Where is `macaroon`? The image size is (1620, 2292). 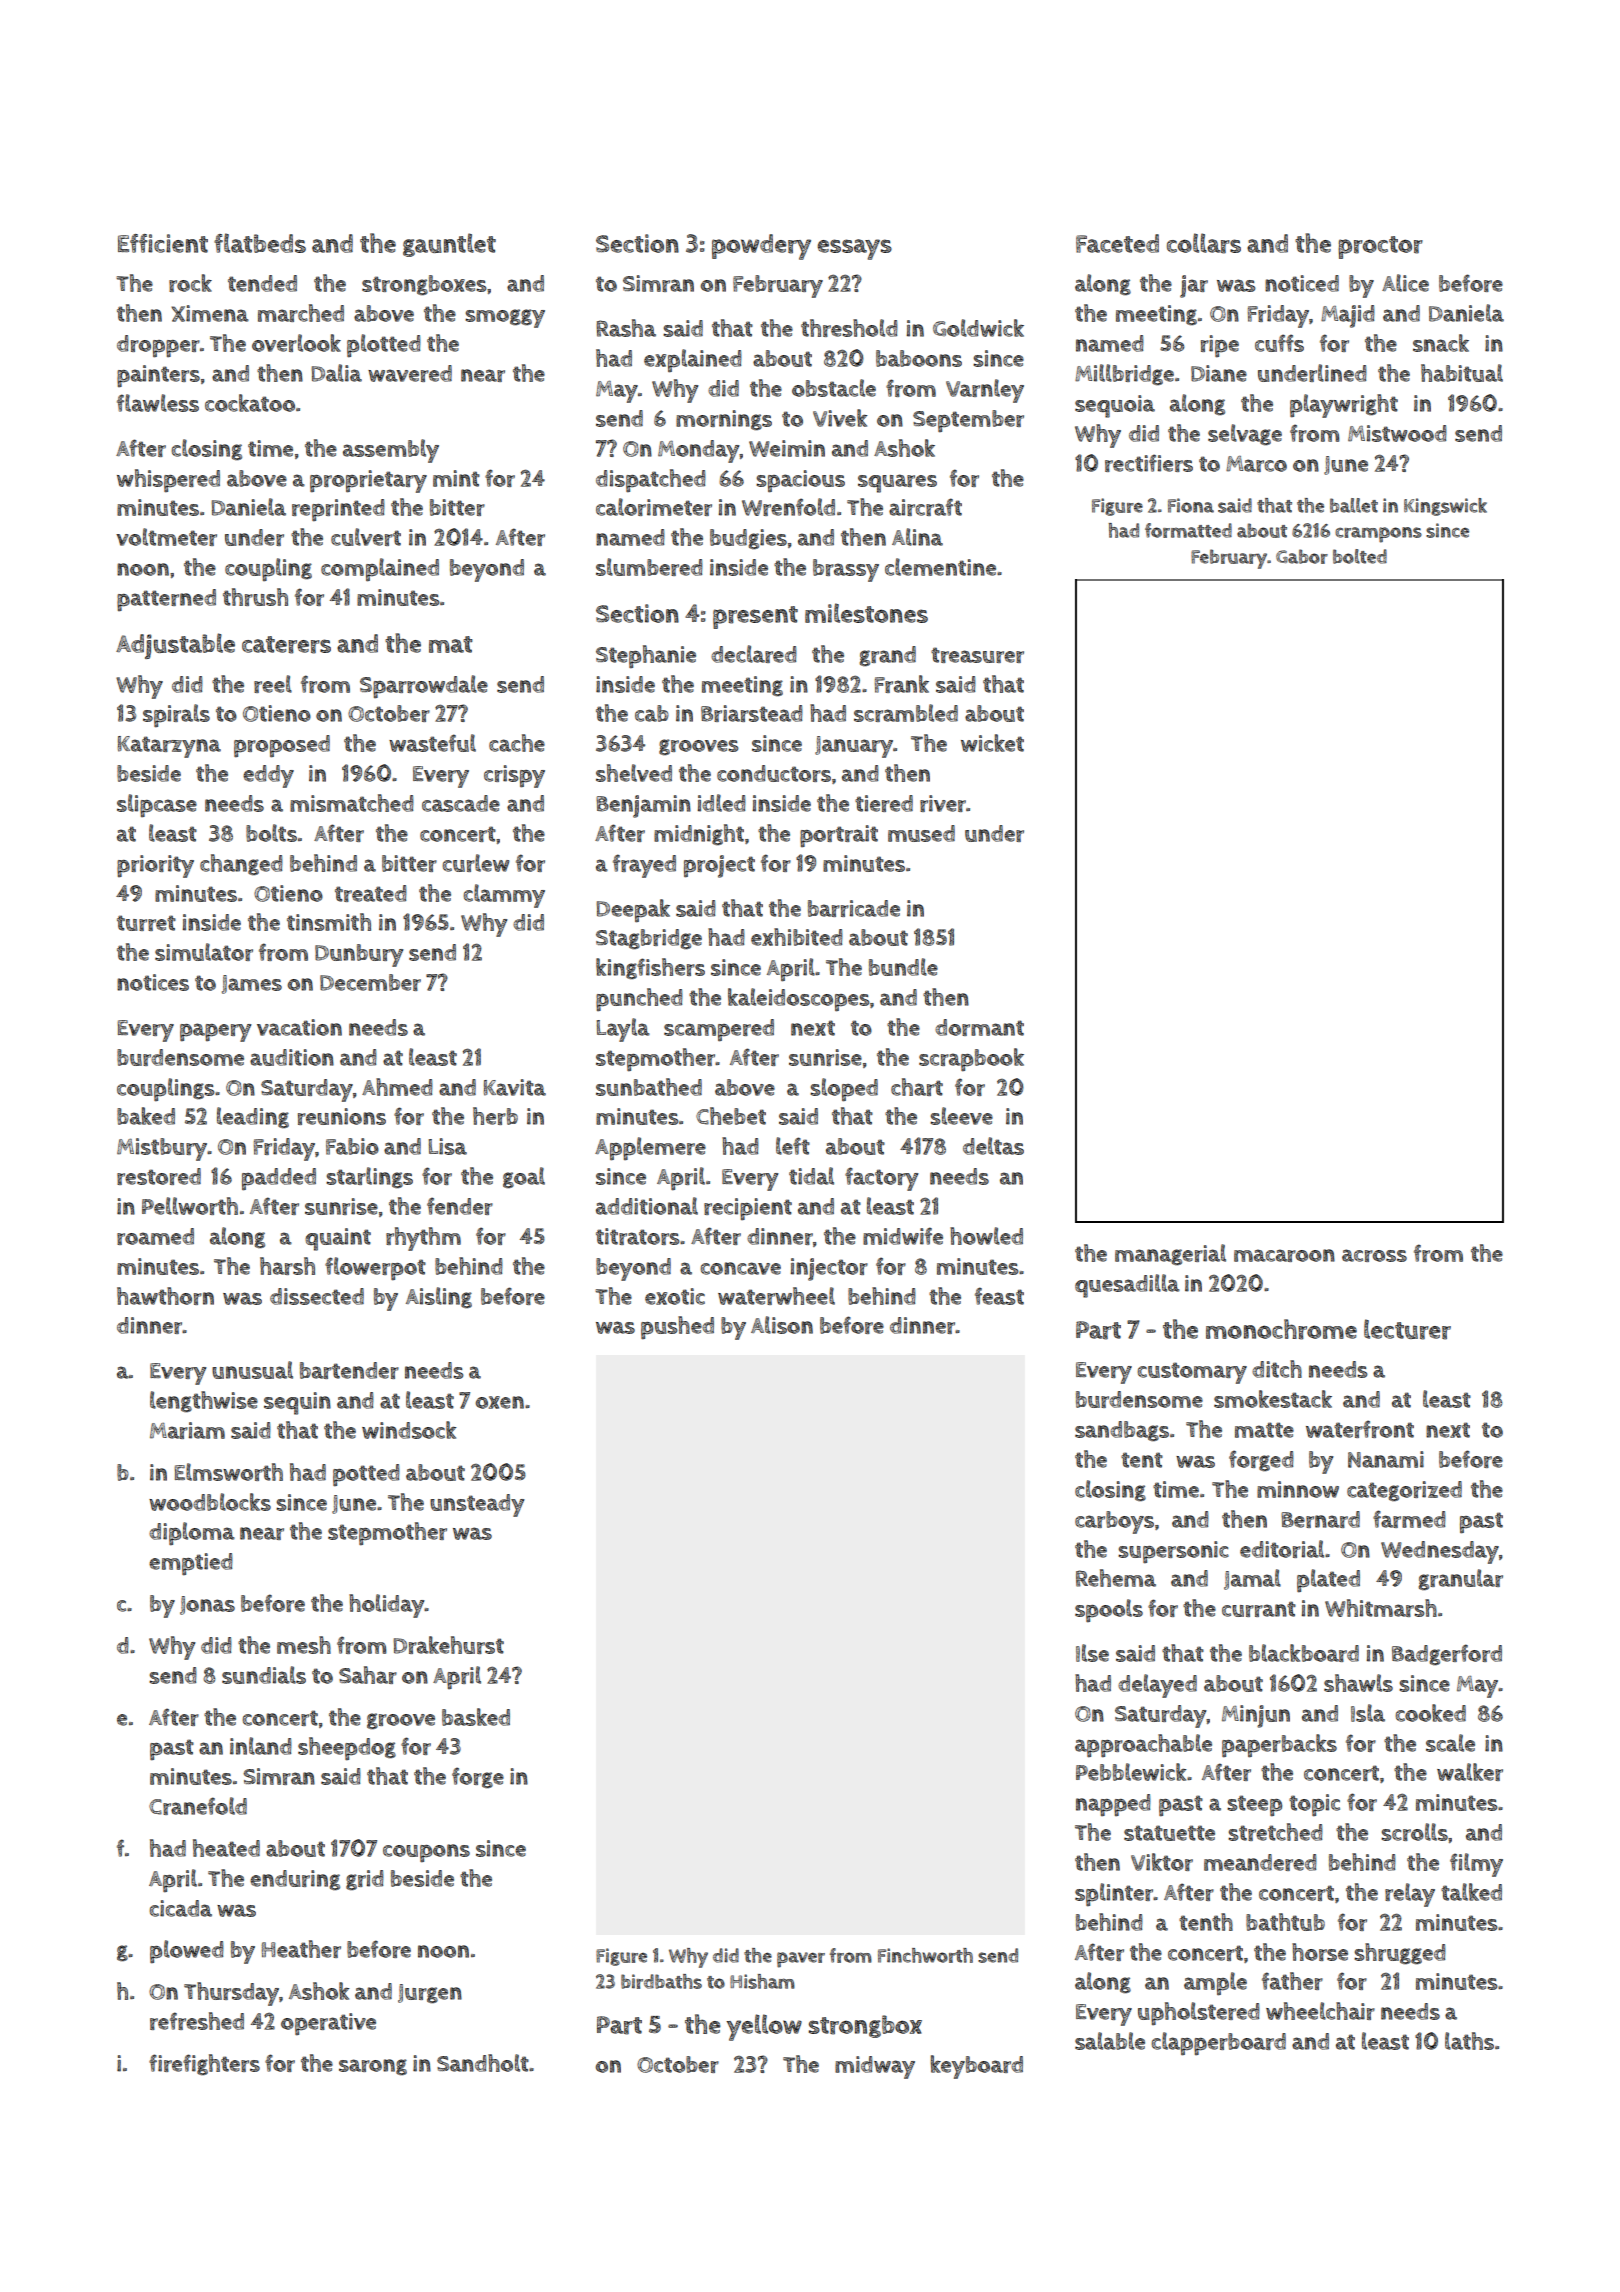
macaroon is located at coordinates (1284, 1255).
